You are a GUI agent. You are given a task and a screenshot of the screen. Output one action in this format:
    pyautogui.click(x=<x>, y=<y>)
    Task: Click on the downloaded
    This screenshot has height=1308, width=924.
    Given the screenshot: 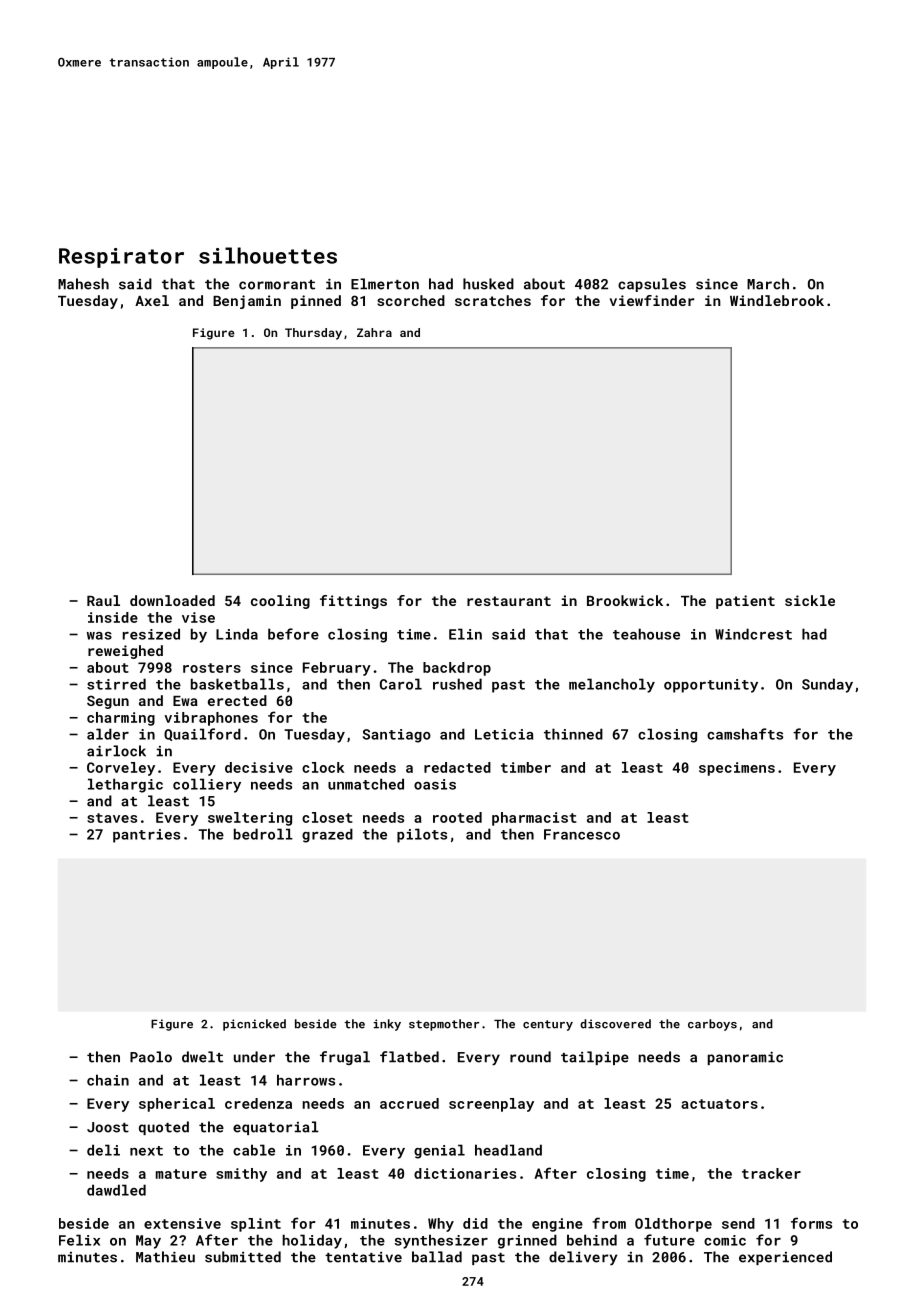 What is the action you would take?
    pyautogui.click(x=172, y=600)
